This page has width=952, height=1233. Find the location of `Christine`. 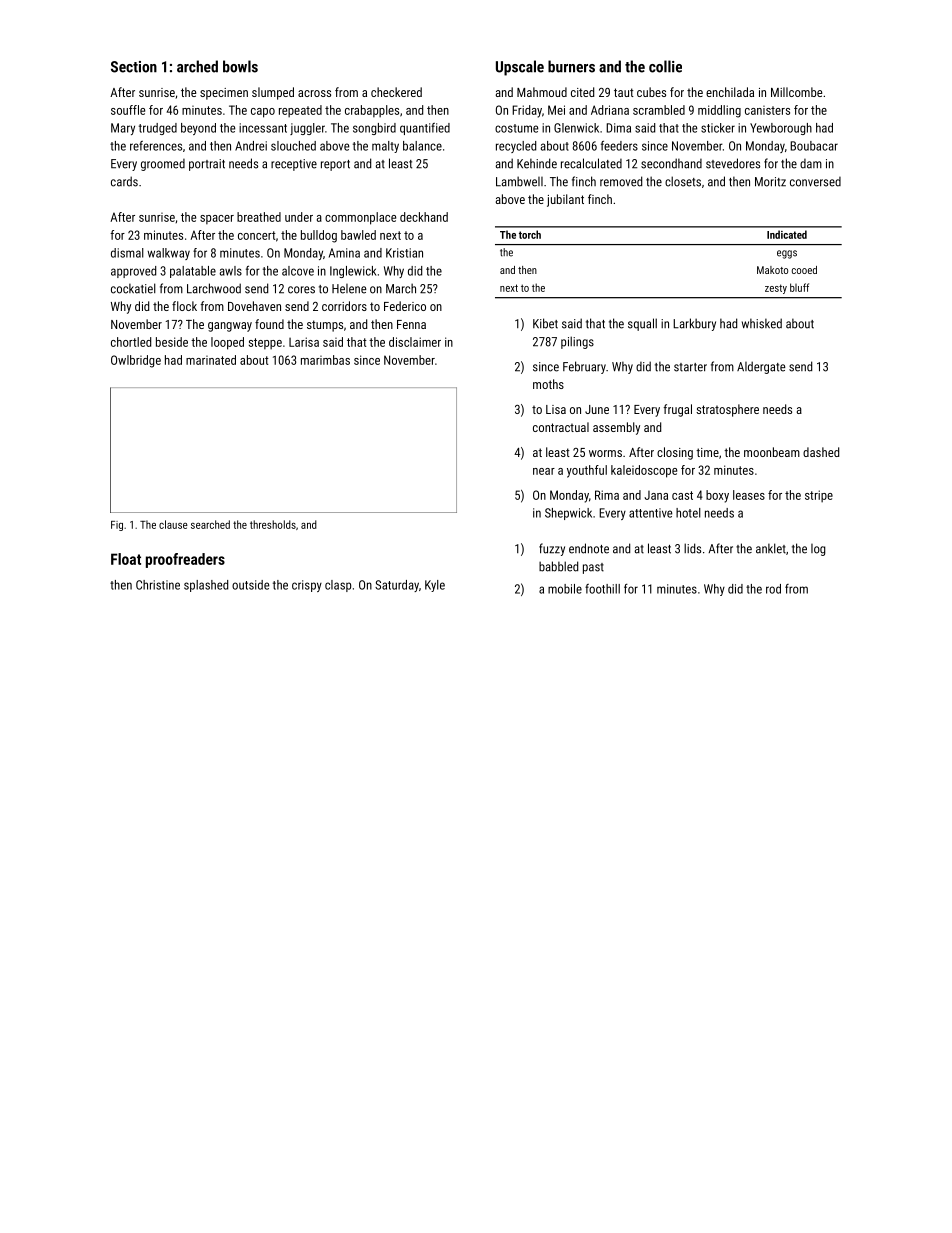

Christine is located at coordinates (158, 585).
